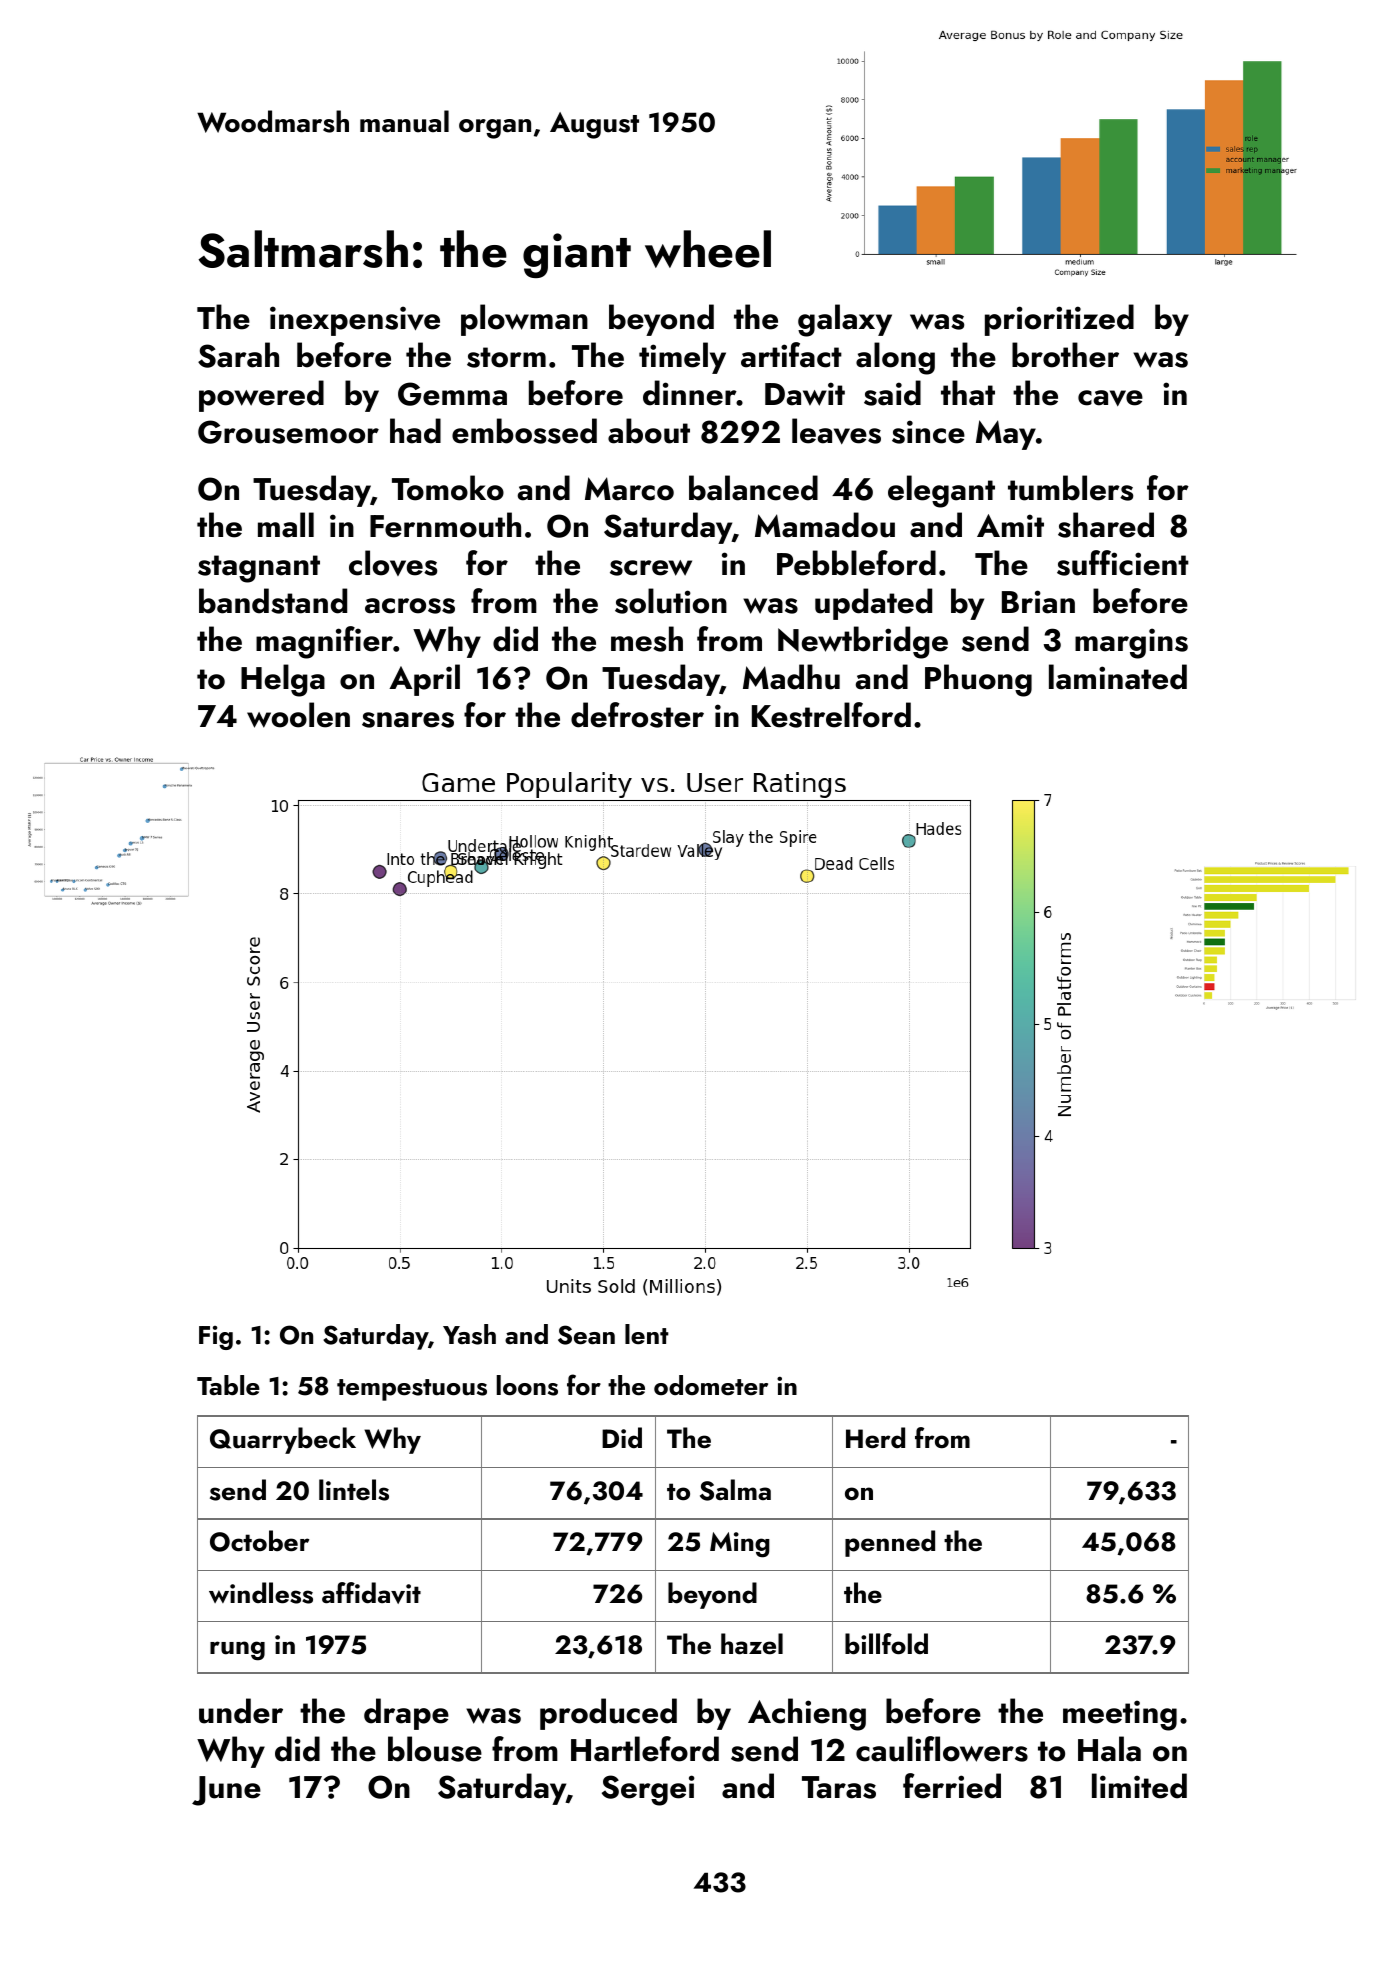  Describe the element at coordinates (452, 394) in the screenshot. I see `Gemma` at that location.
